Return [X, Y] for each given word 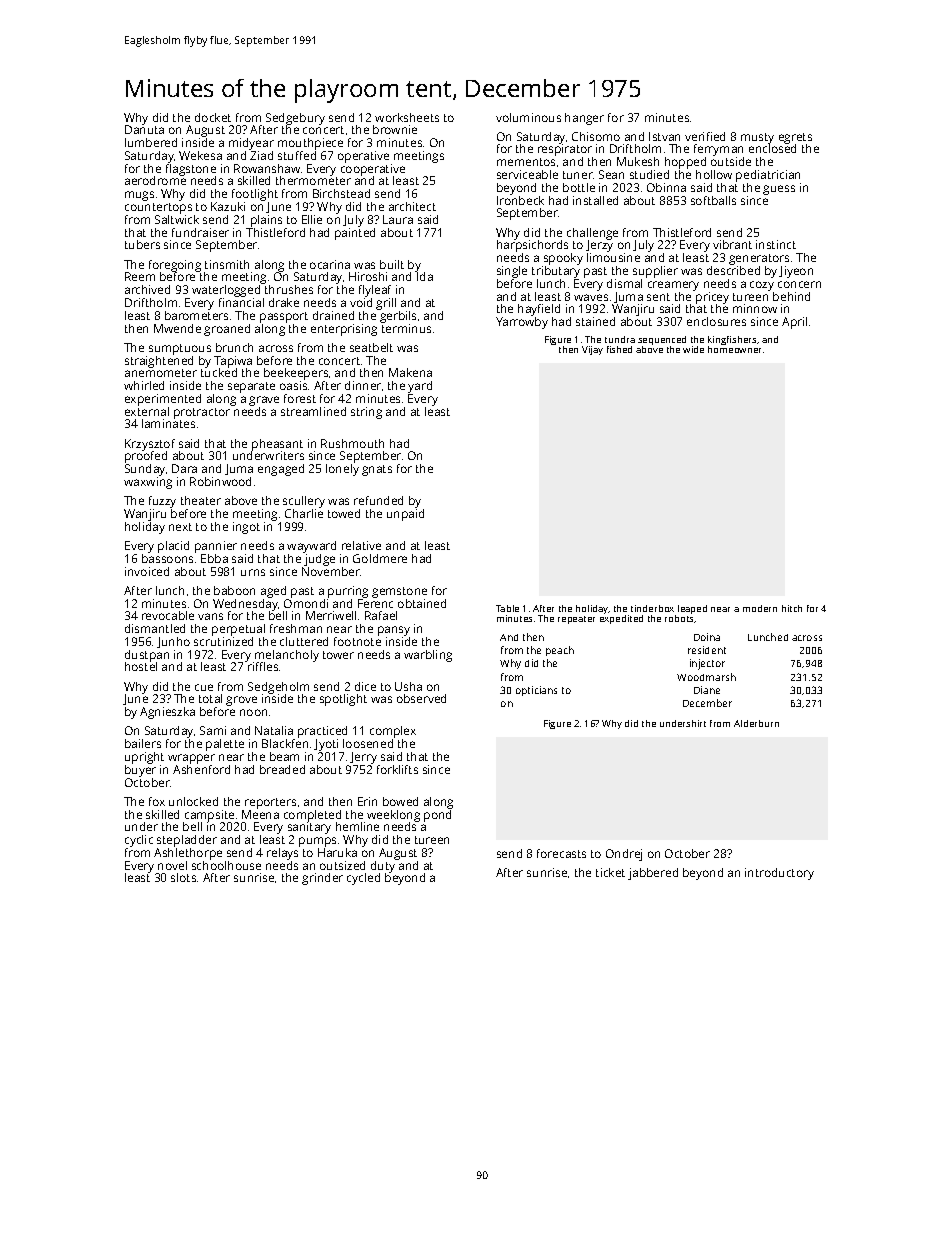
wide [693, 349]
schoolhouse [226, 865]
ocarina [330, 264]
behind [791, 296]
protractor [202, 413]
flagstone [191, 170]
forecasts [561, 853]
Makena [410, 372]
